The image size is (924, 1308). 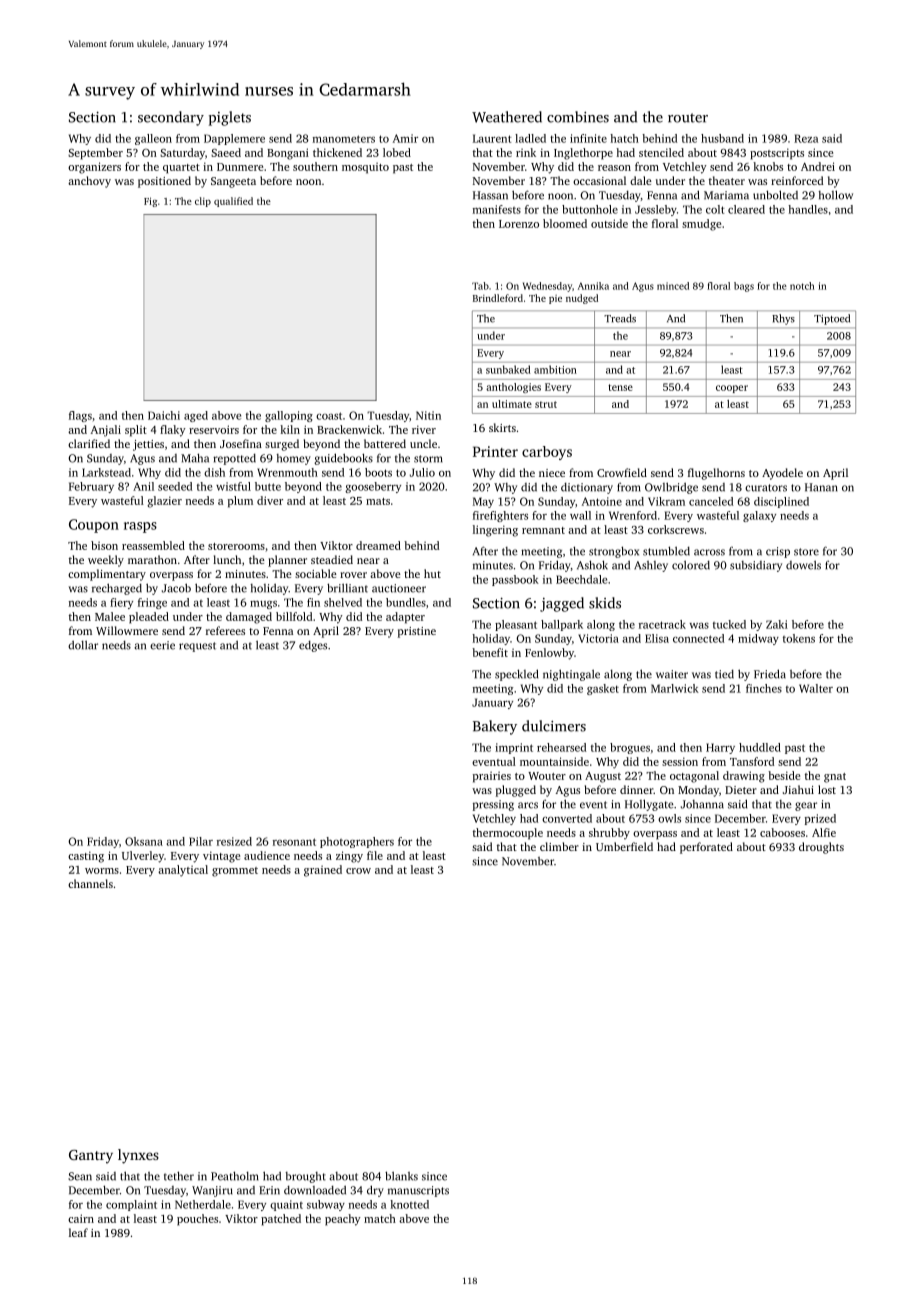 I want to click on Reza, so click(x=806, y=138).
